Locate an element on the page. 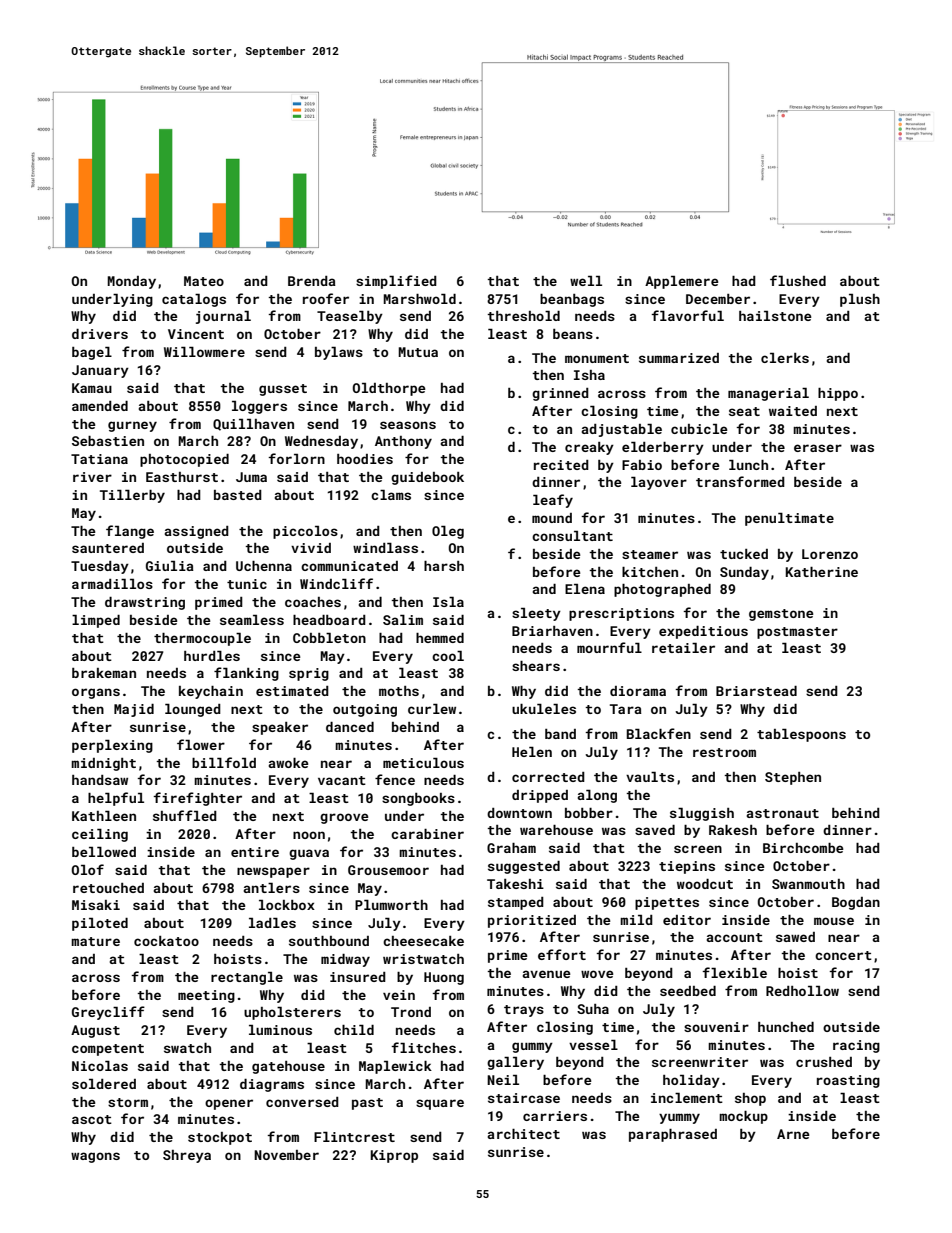 The image size is (952, 1233). Arne is located at coordinates (793, 1134).
